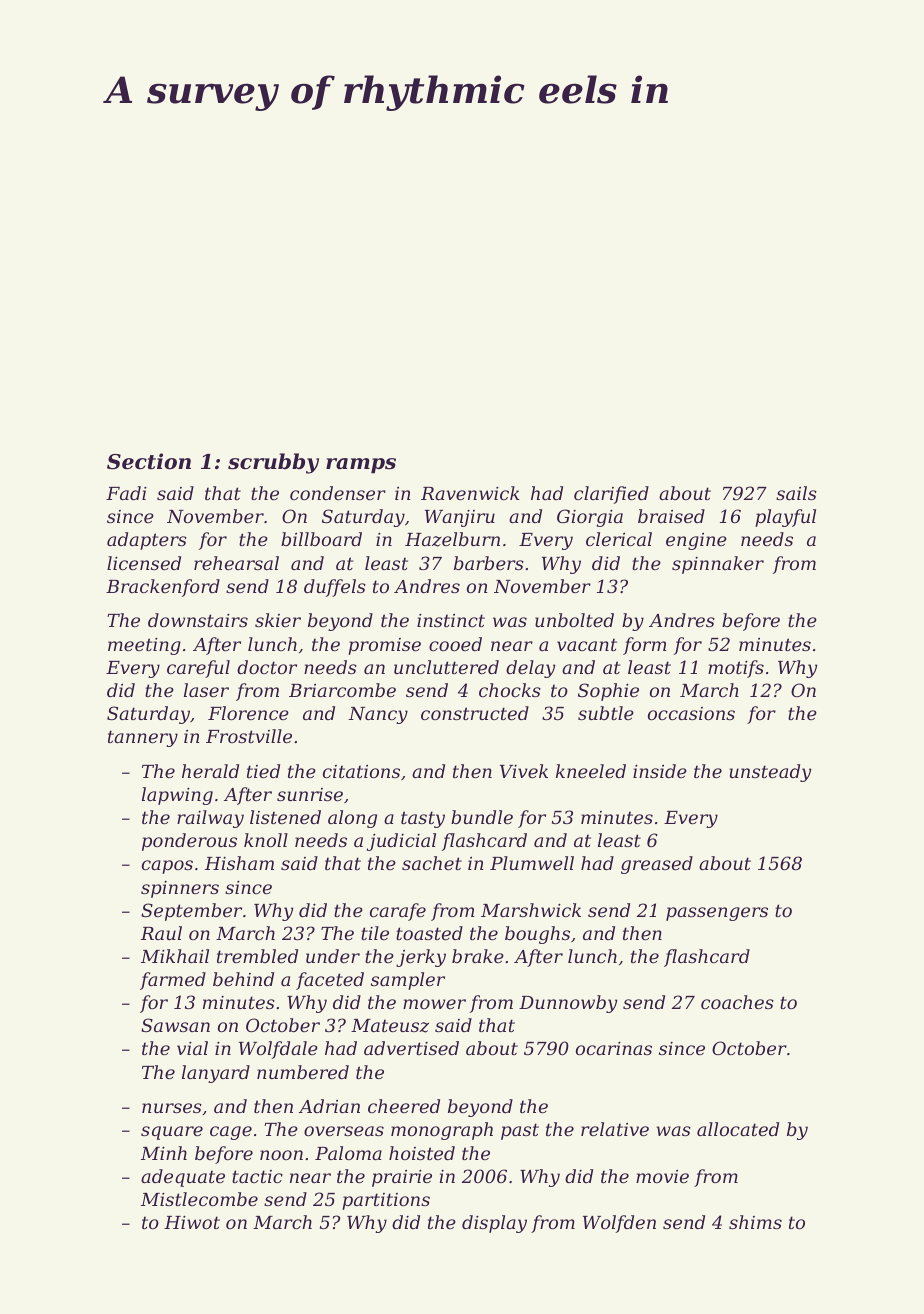  What do you see at coordinates (738, 1129) in the page?
I see `allocated` at bounding box center [738, 1129].
